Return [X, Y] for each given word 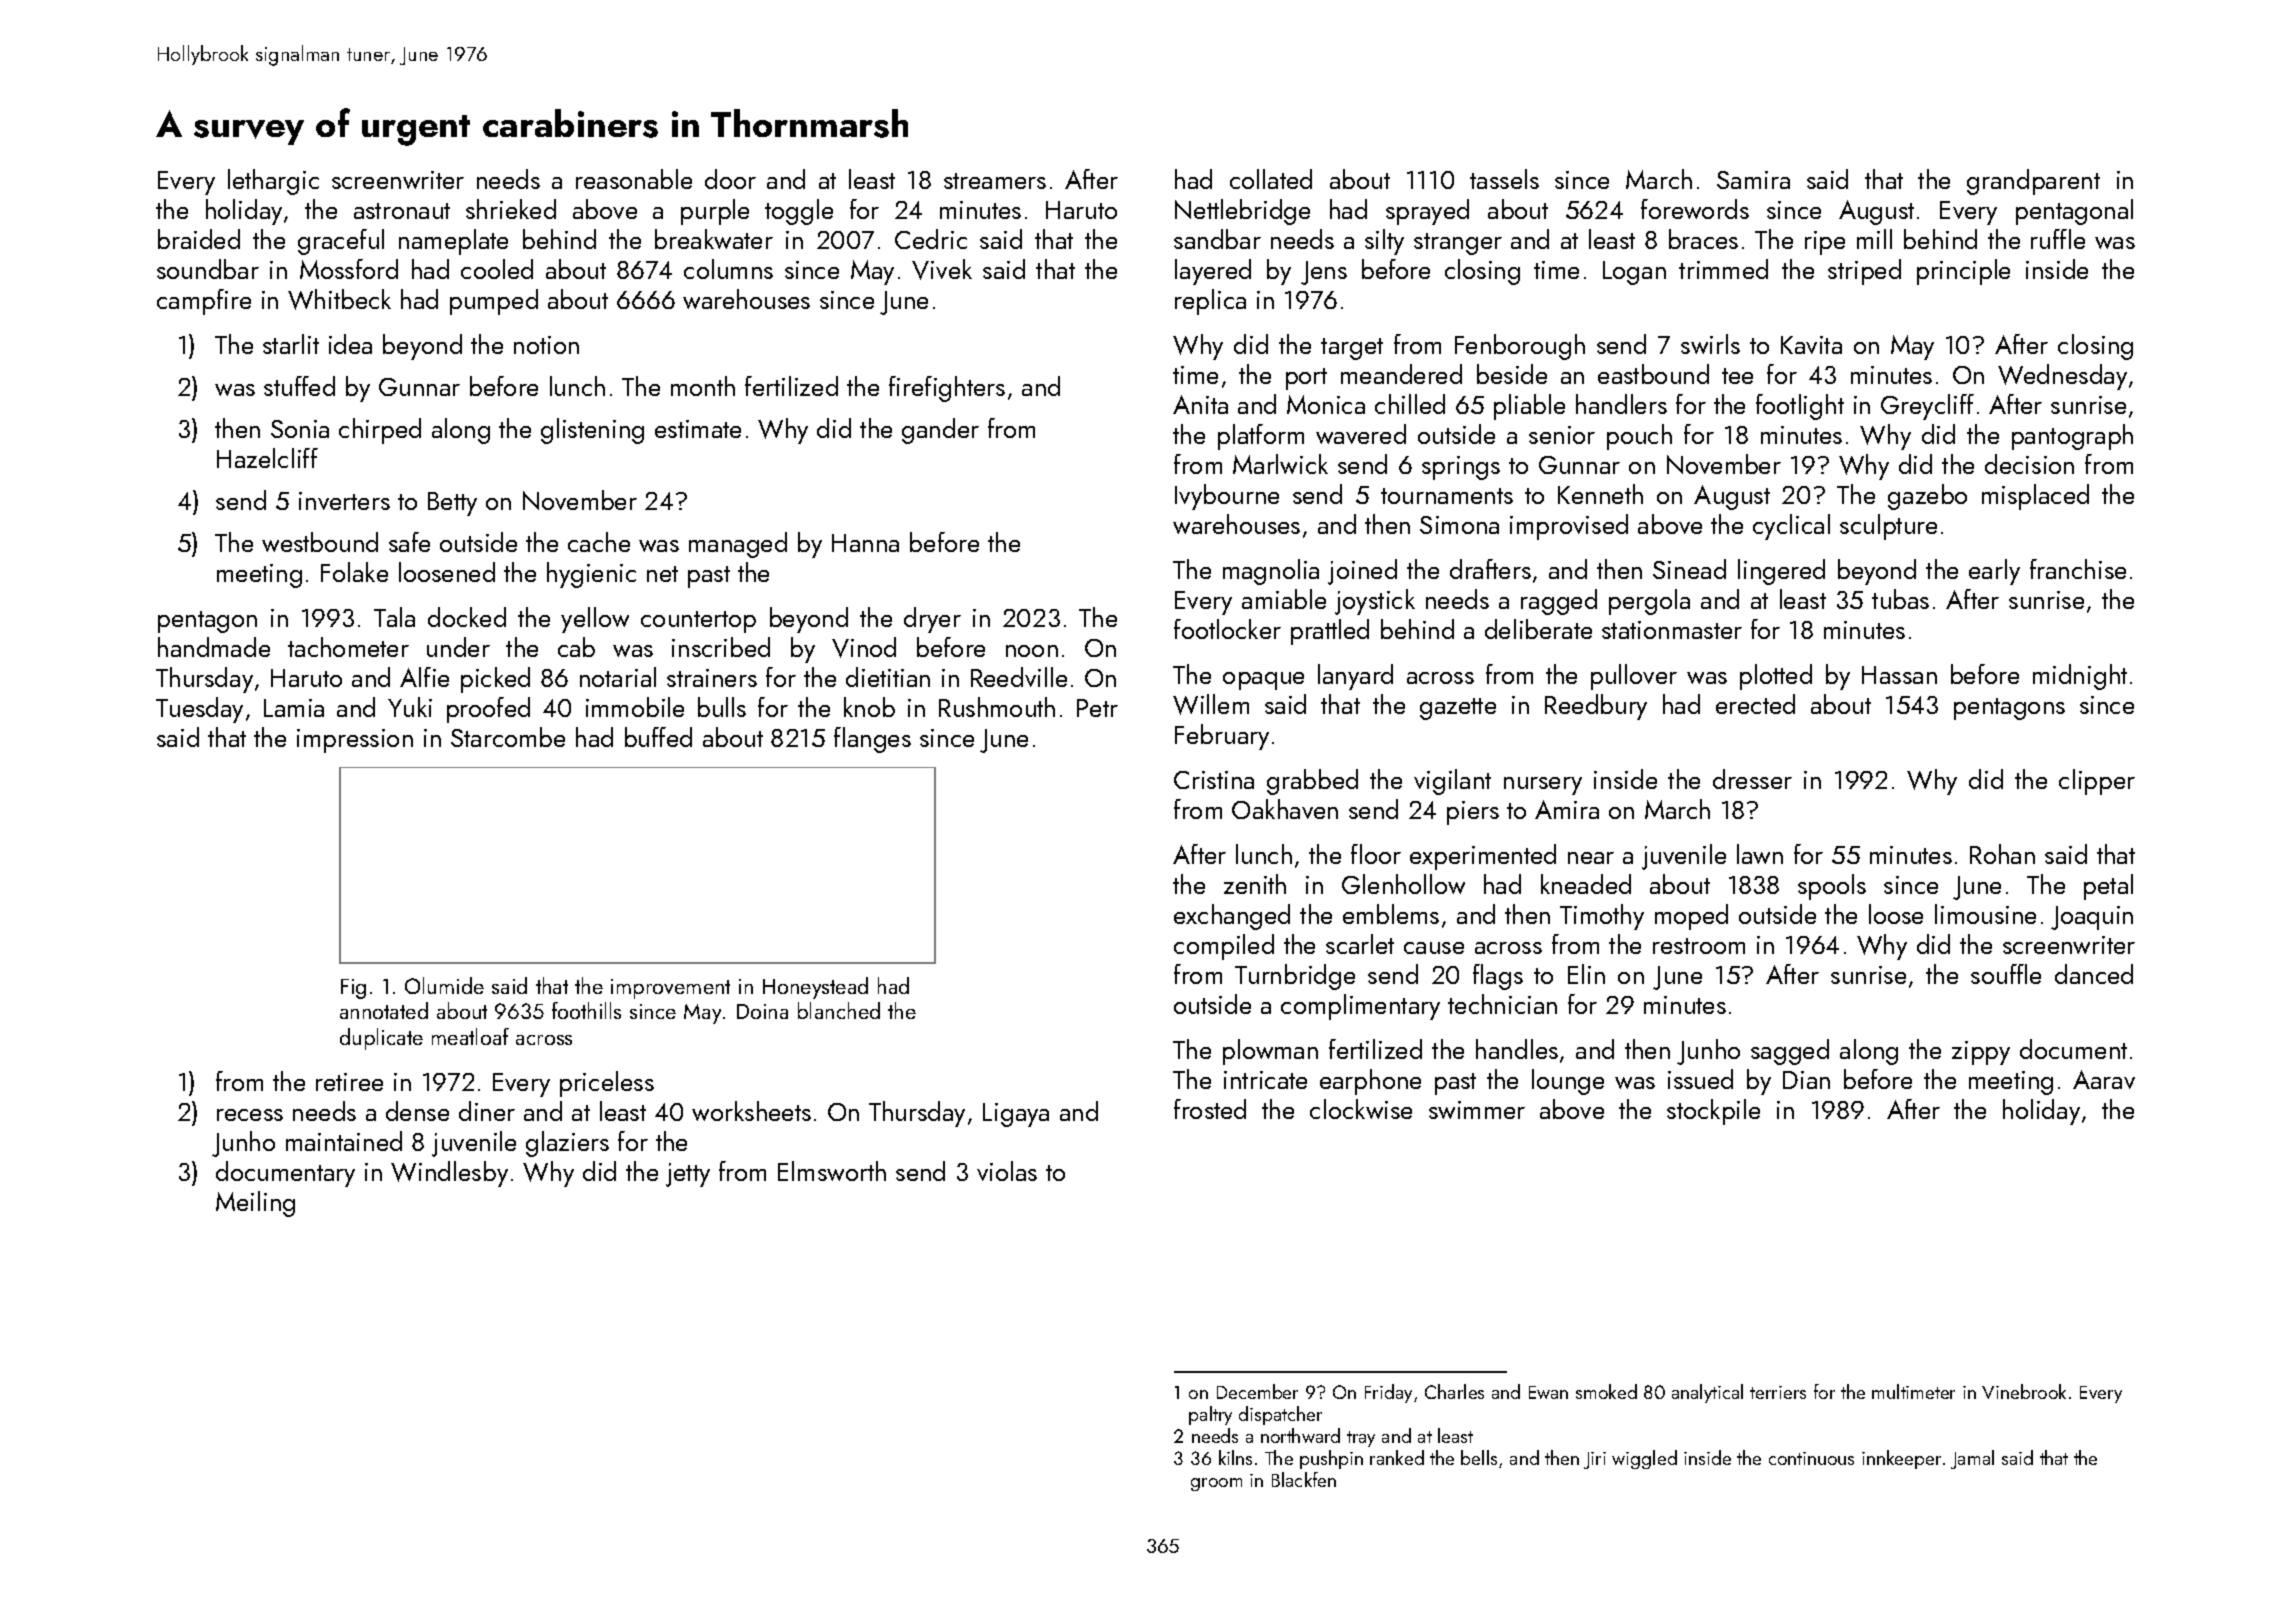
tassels [1504, 179]
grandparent [2033, 182]
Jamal [1972, 1459]
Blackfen [1304, 1479]
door [730, 179]
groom [1216, 1484]
